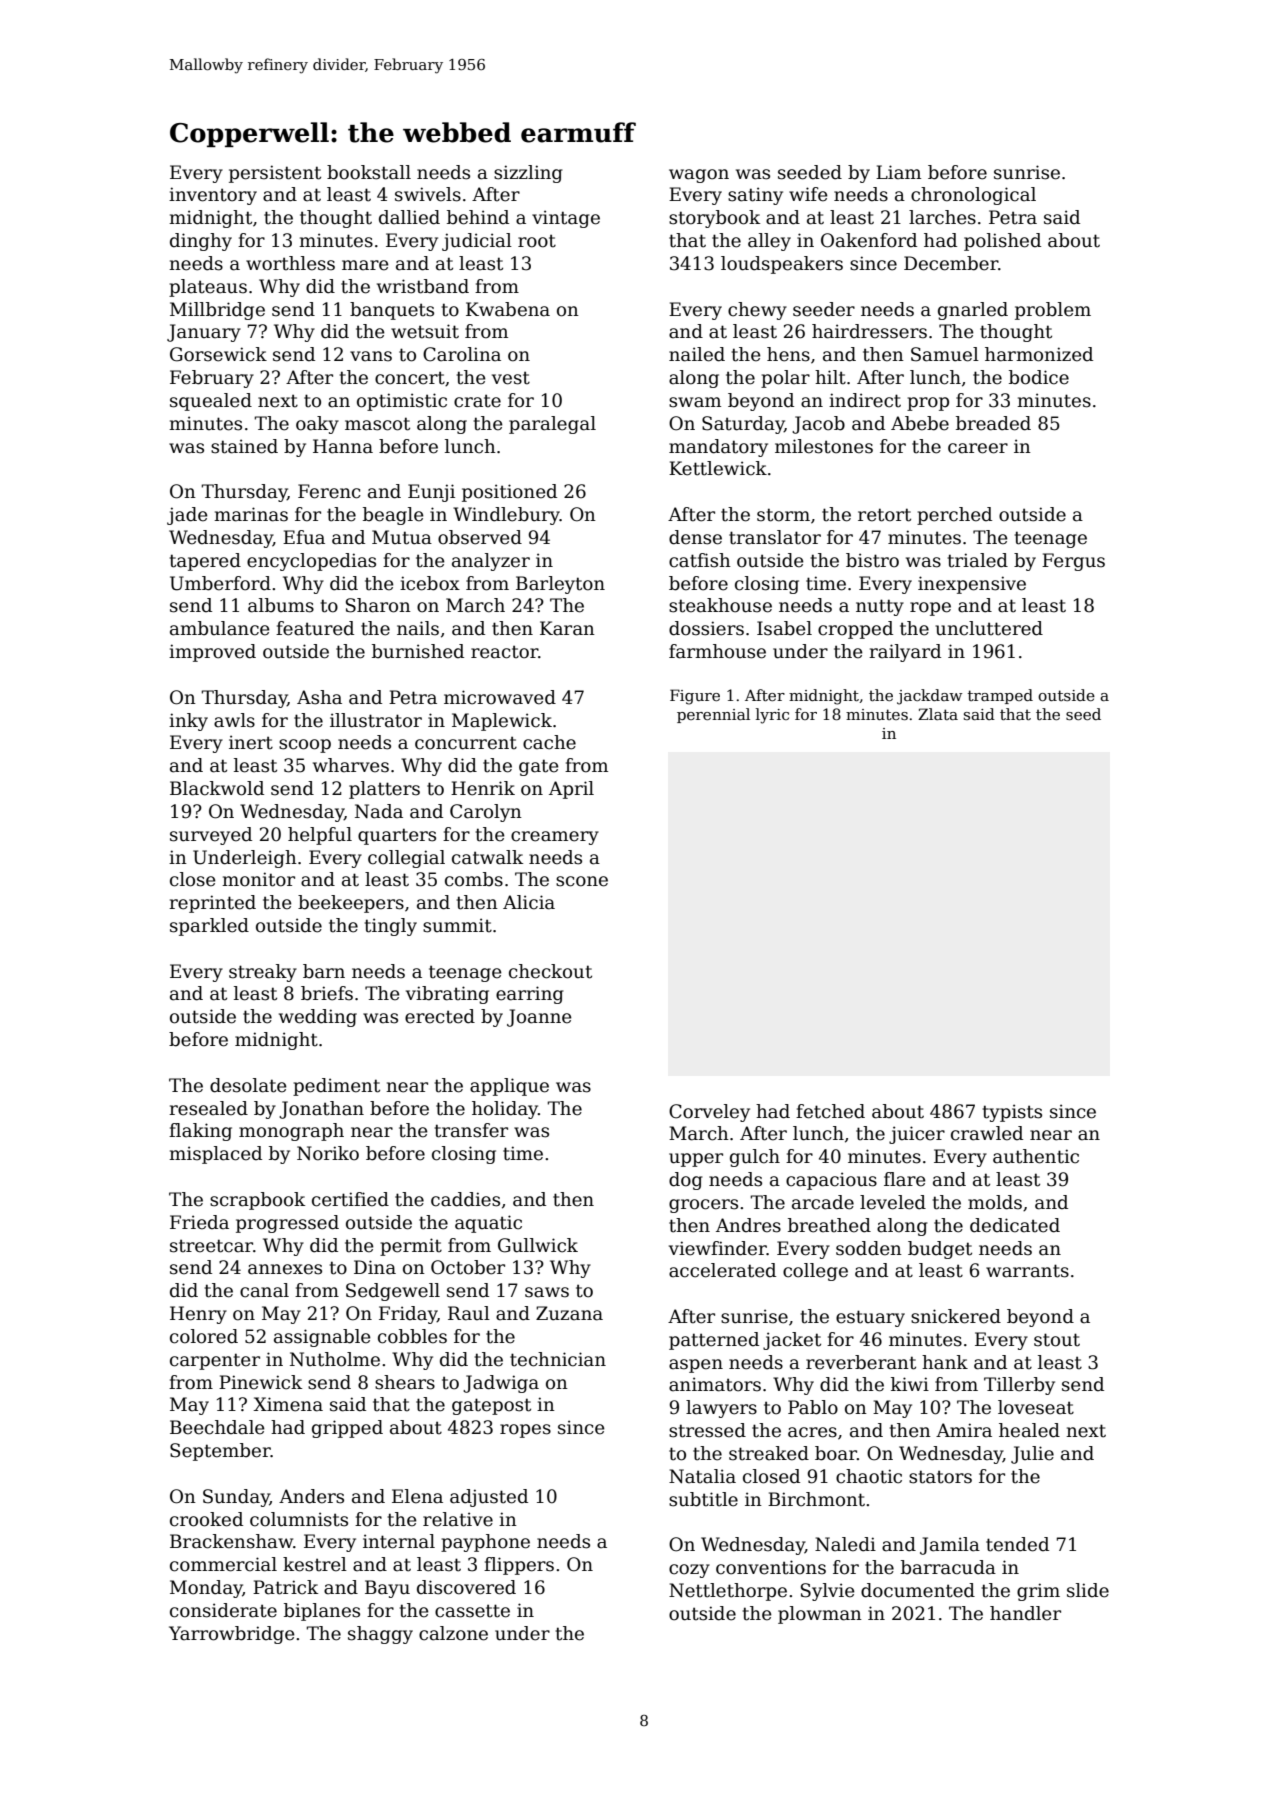  What do you see at coordinates (987, 1133) in the page?
I see `crawled` at bounding box center [987, 1133].
